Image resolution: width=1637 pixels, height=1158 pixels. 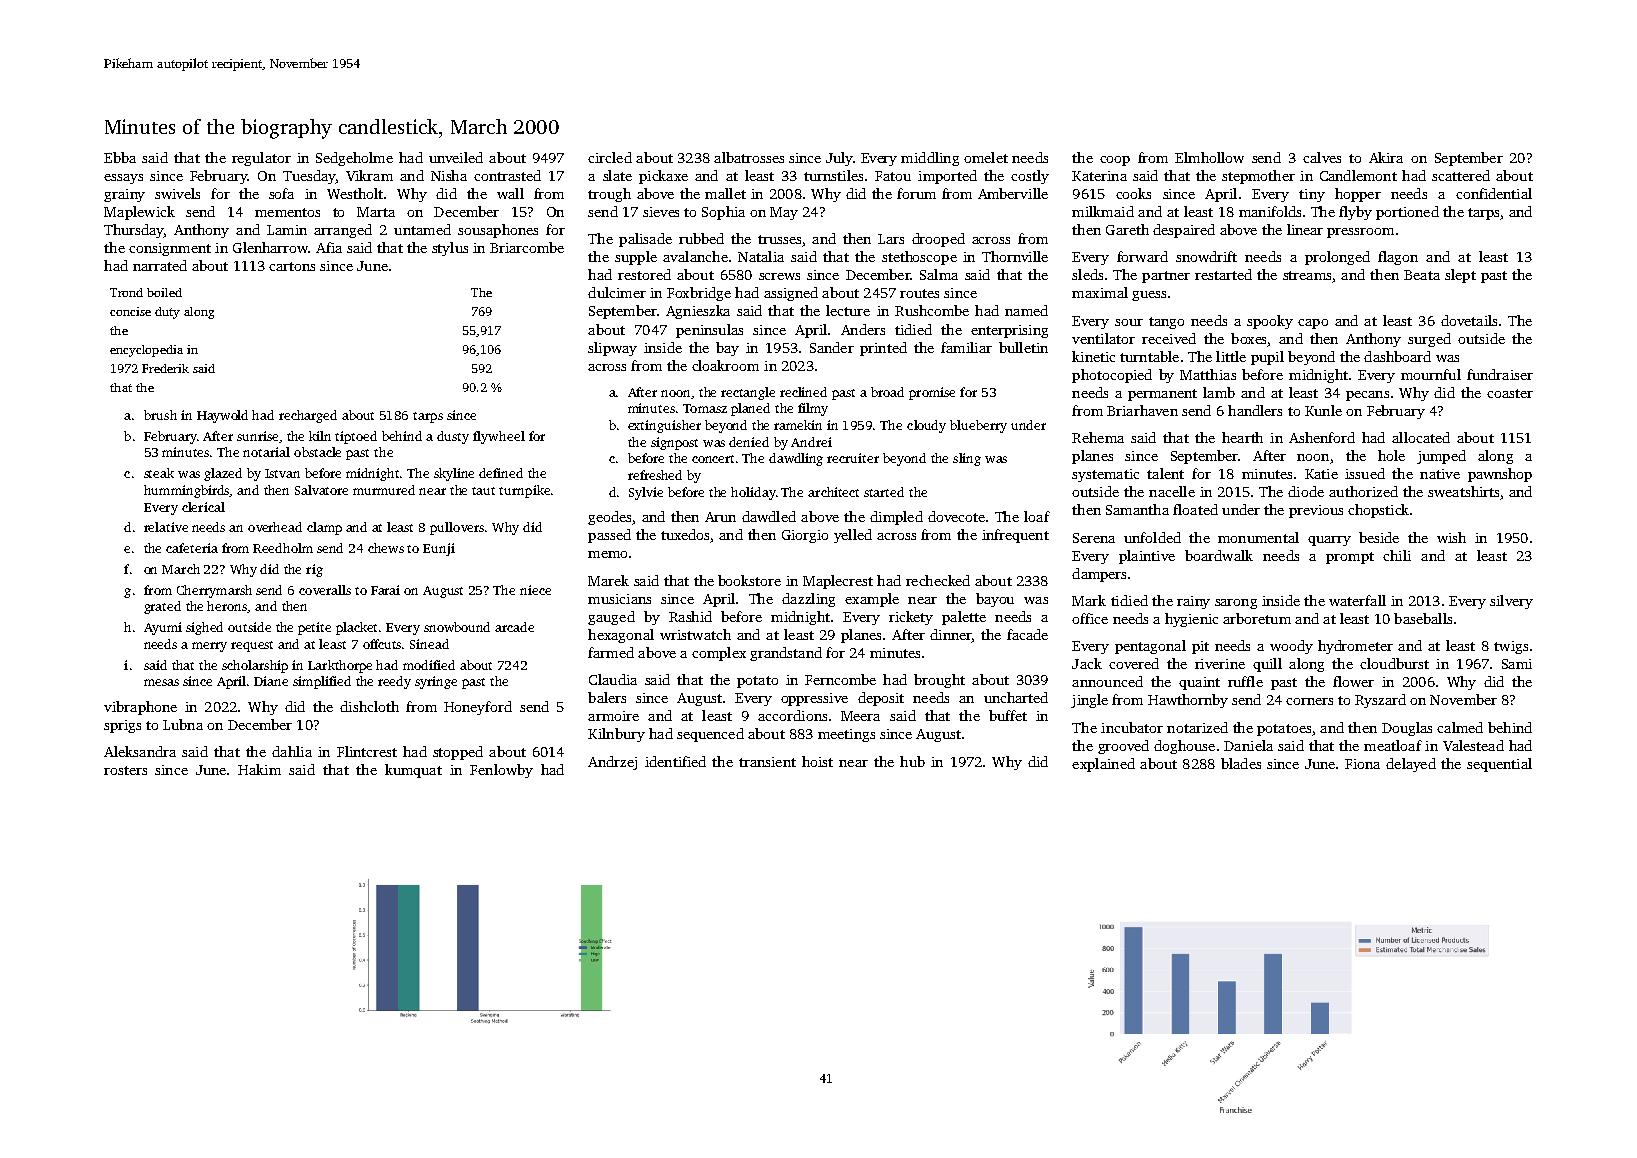 What do you see at coordinates (1209, 157) in the document?
I see `Elmhollow` at bounding box center [1209, 157].
